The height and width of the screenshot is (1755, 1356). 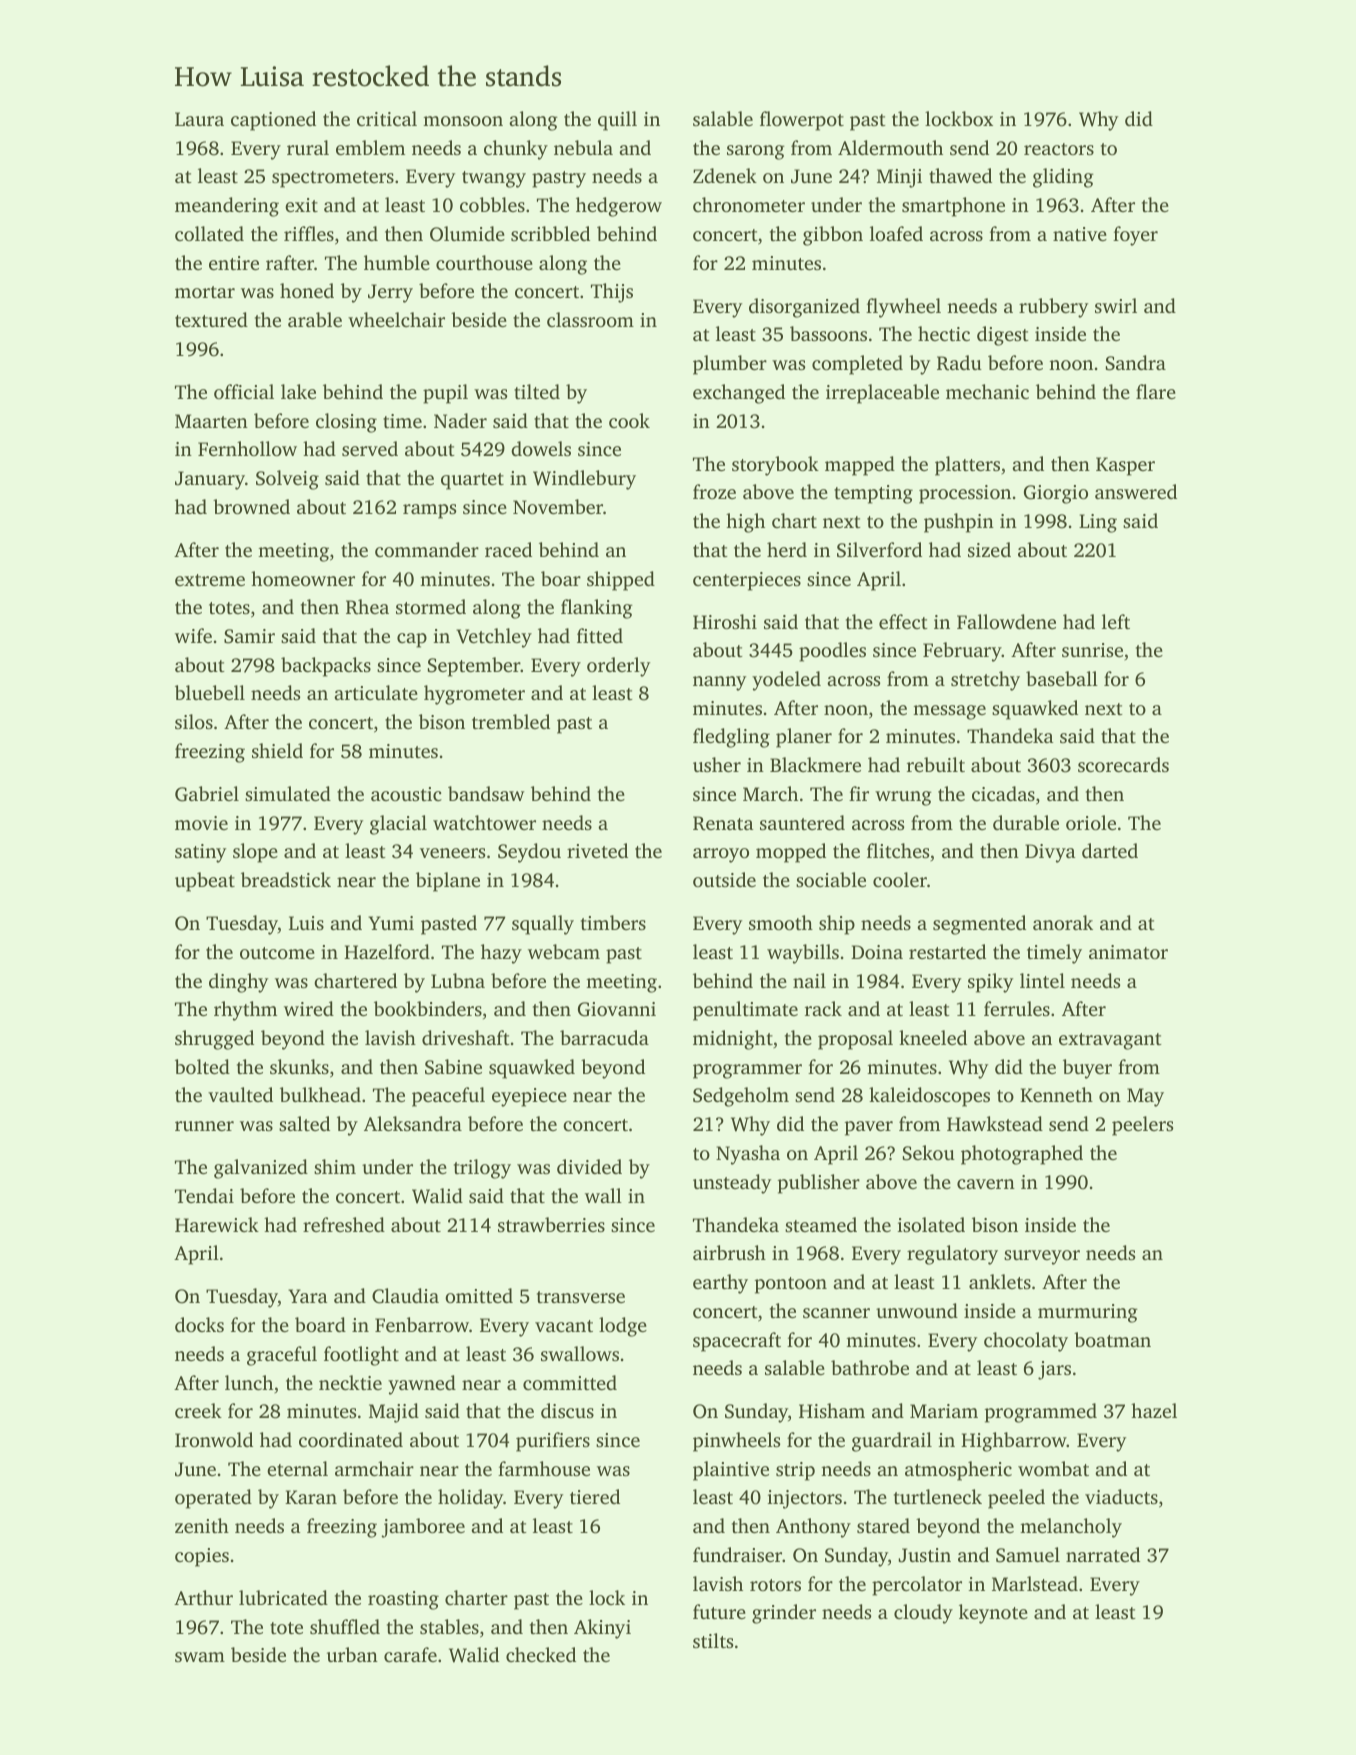 I want to click on cooler, so click(x=900, y=879).
